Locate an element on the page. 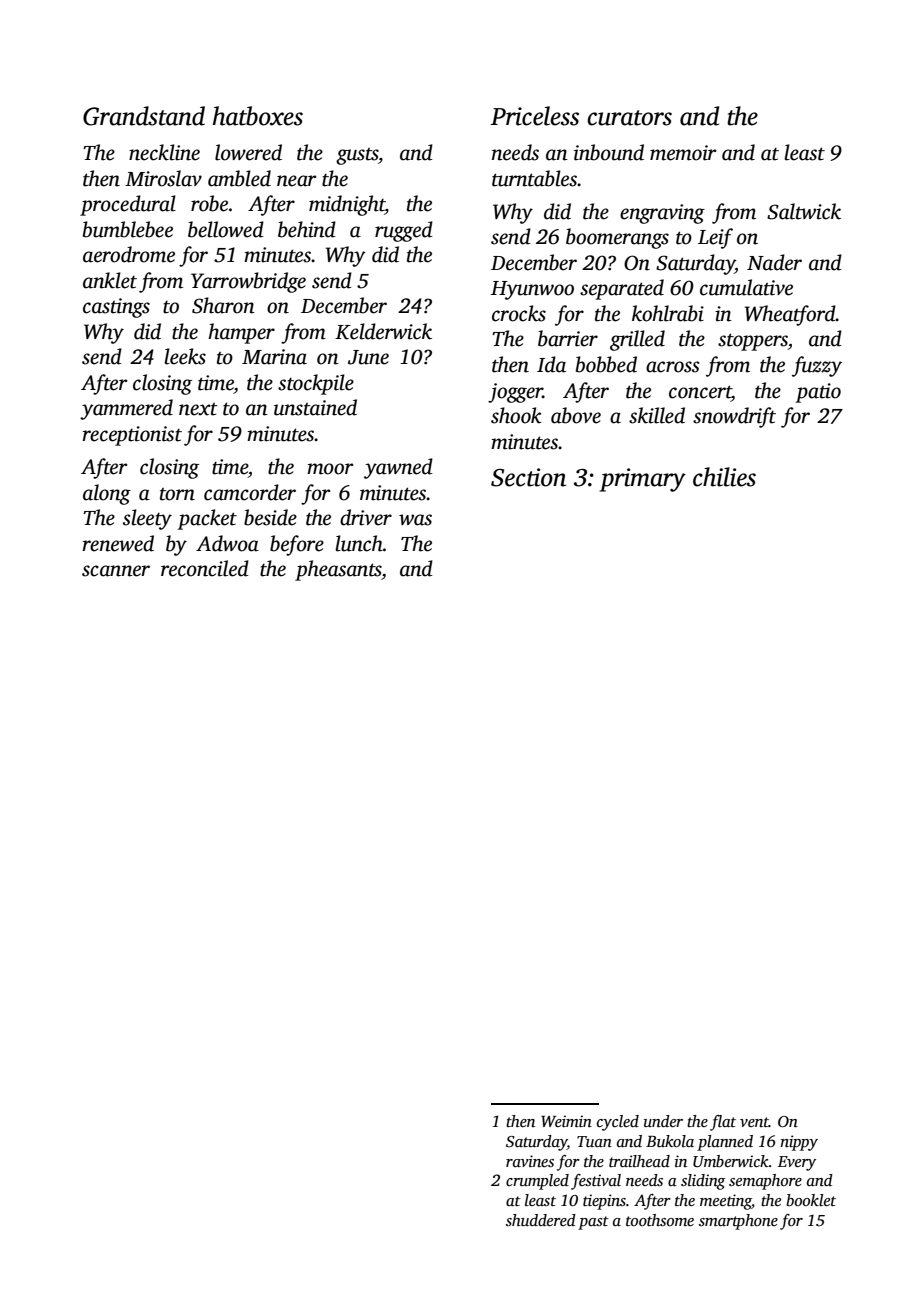 The width and height of the image is (924, 1311). vent is located at coordinates (754, 1122).
